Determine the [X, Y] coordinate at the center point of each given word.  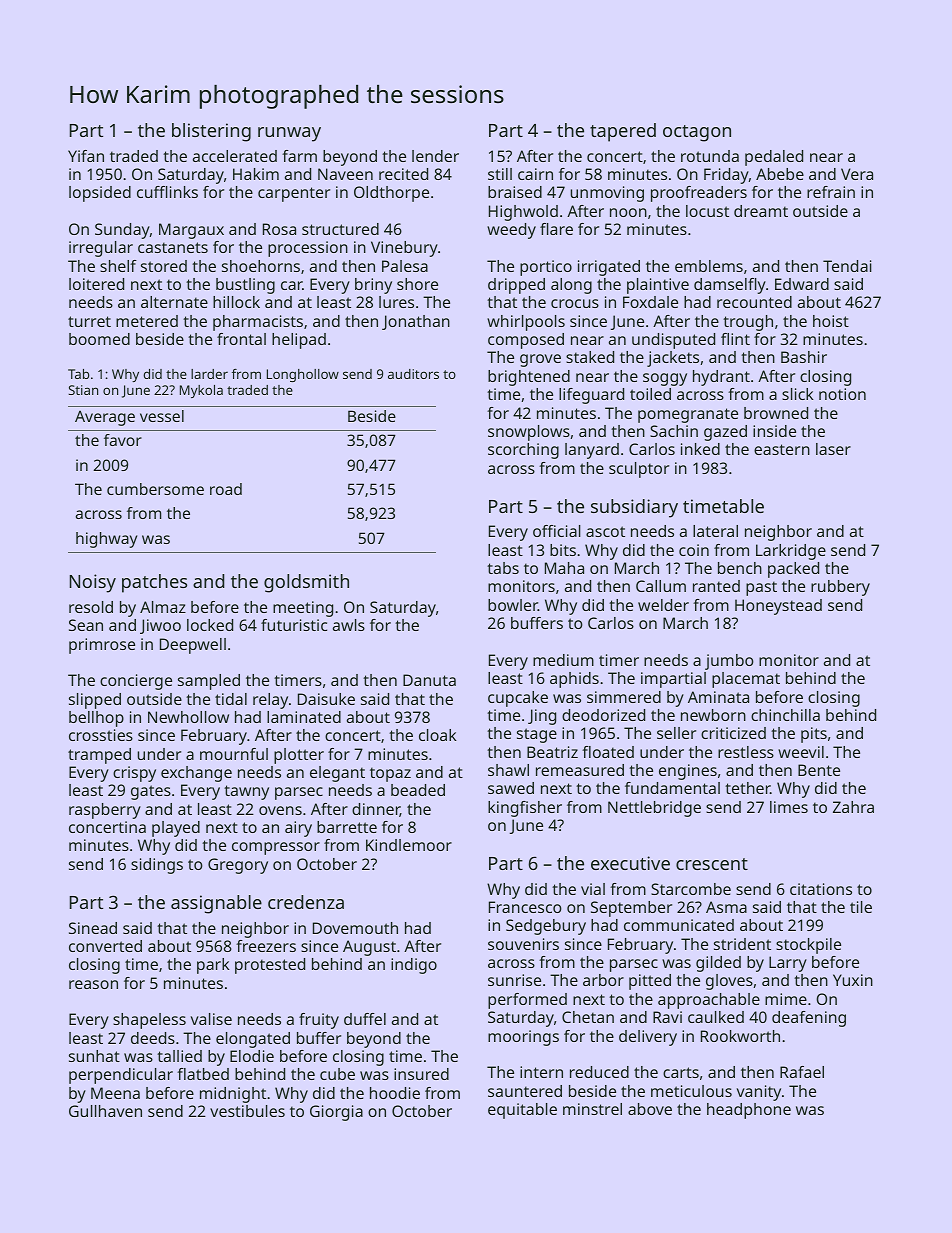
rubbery [840, 588]
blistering [211, 132]
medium [563, 660]
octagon [697, 133]
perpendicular [121, 1076]
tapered [623, 132]
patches [154, 583]
